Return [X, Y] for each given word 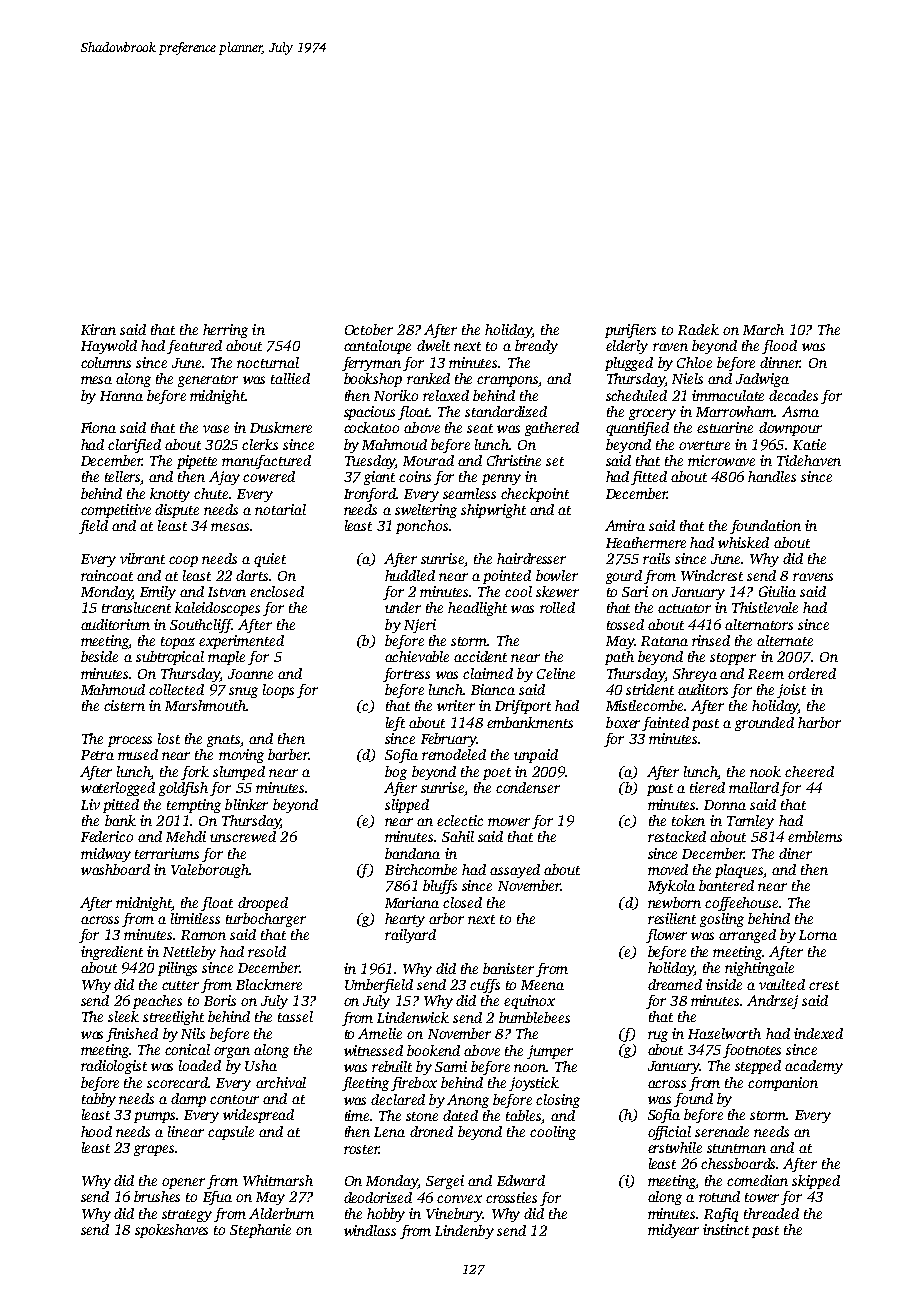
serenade [722, 1131]
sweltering [426, 511]
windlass [370, 1230]
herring [225, 331]
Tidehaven [809, 460]
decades [793, 395]
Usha [261, 1065]
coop [183, 561]
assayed [515, 871]
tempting [194, 806]
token [688, 820]
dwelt [433, 345]
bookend [433, 1050]
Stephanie [260, 1231]
